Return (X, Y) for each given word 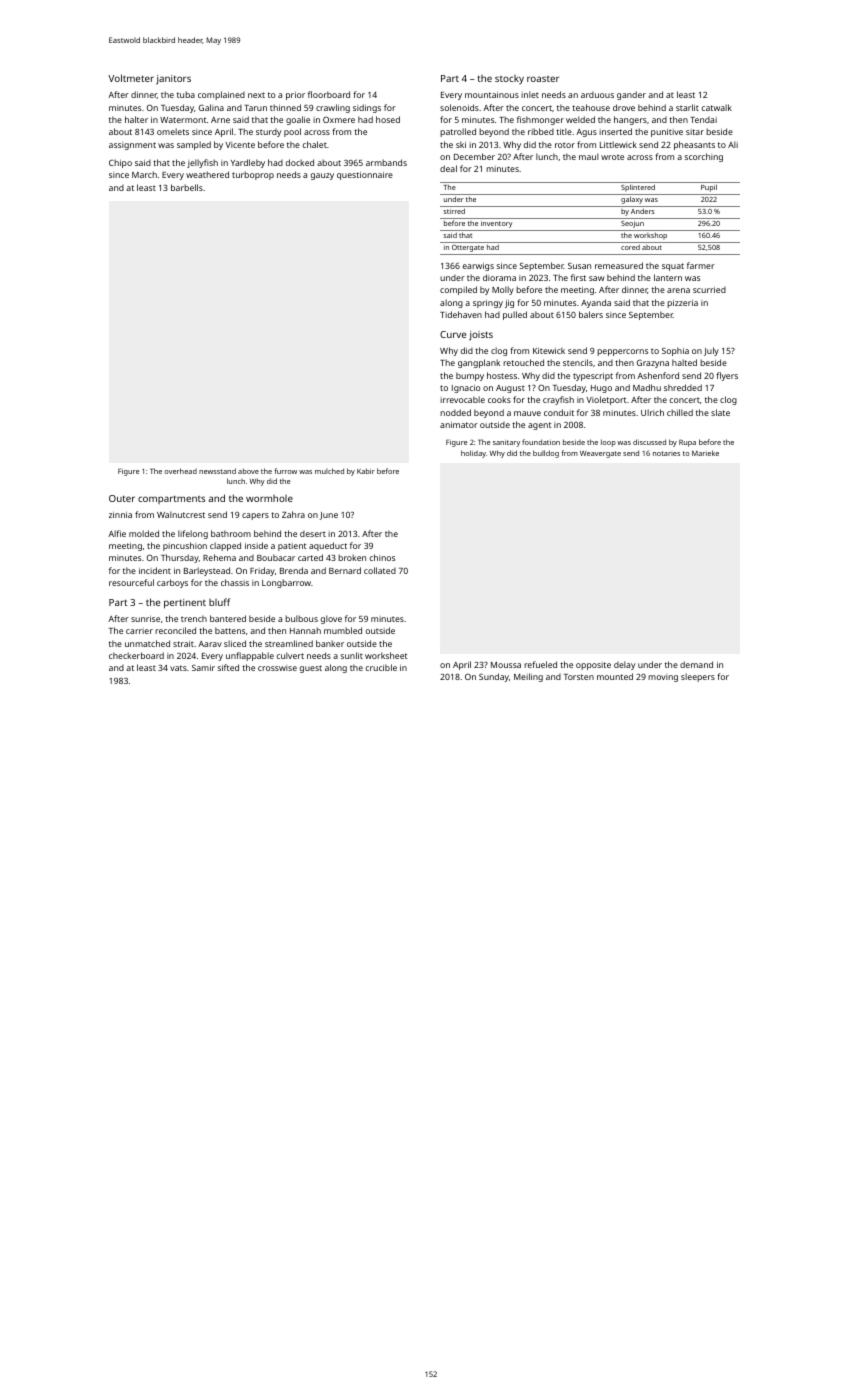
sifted (228, 667)
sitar (695, 132)
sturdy (268, 133)
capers (255, 516)
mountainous (492, 95)
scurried (709, 290)
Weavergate (600, 454)
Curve (453, 334)
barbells (187, 187)
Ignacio (466, 389)
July (711, 351)
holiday (473, 454)
